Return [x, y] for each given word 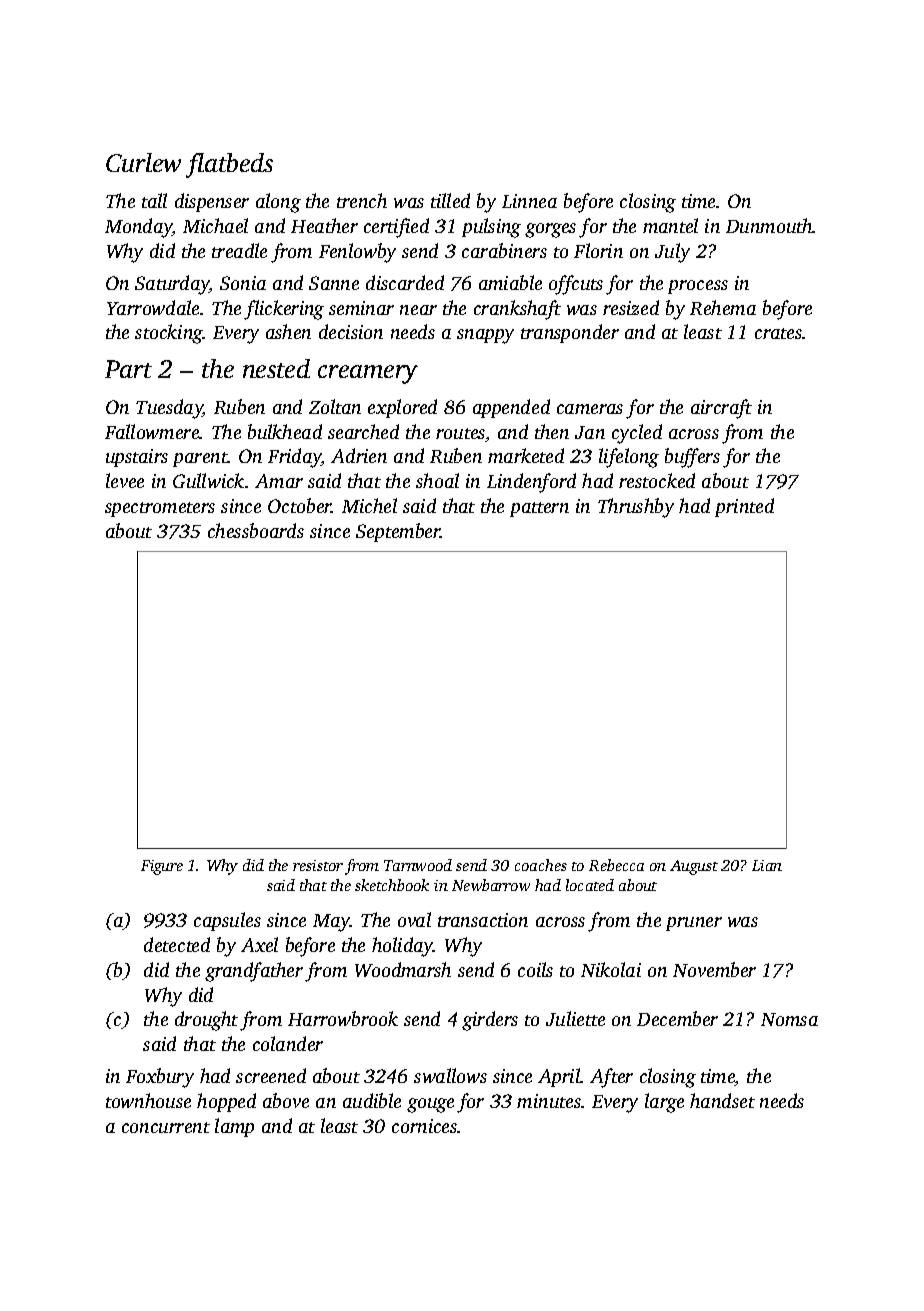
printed [744, 507]
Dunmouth [769, 225]
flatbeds [229, 165]
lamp [234, 1127]
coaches [541, 865]
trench [362, 200]
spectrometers [160, 509]
